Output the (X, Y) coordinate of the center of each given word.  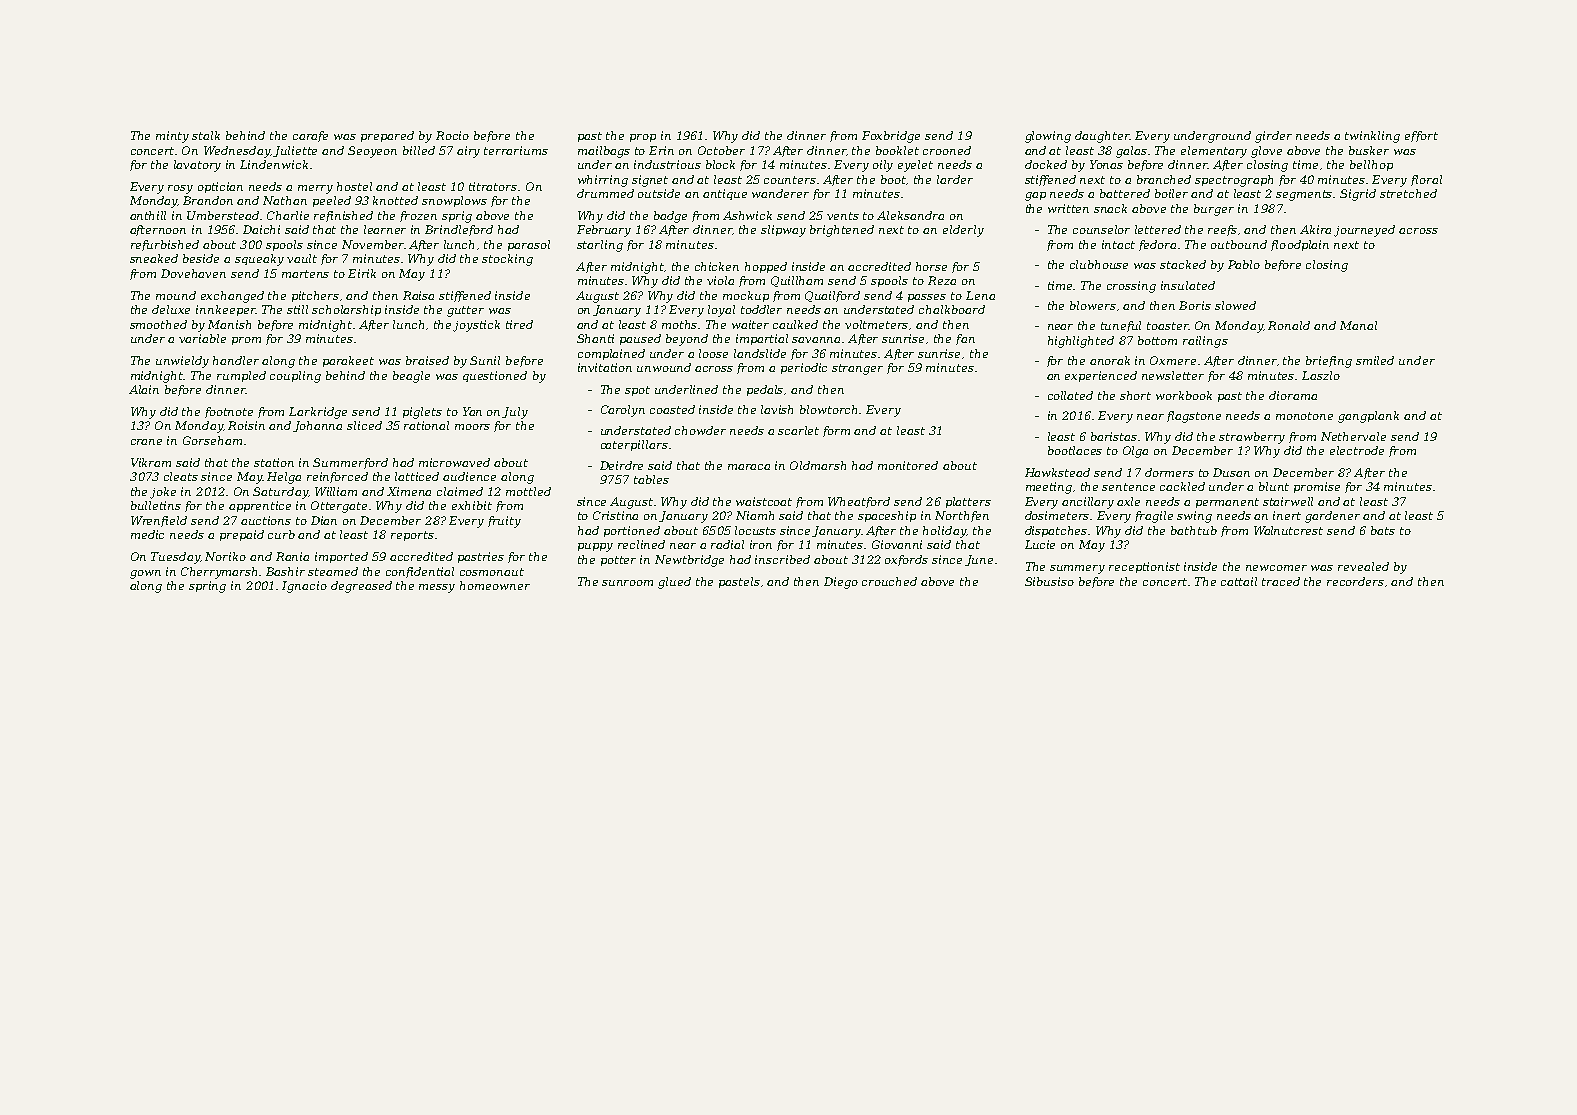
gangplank (1368, 417)
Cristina (615, 515)
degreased (361, 587)
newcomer (1276, 568)
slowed (1235, 305)
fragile (1154, 517)
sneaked (154, 258)
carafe (310, 136)
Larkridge (318, 413)
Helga (284, 478)
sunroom (627, 583)
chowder (700, 430)
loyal (721, 311)
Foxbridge (891, 137)
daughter (1102, 137)
